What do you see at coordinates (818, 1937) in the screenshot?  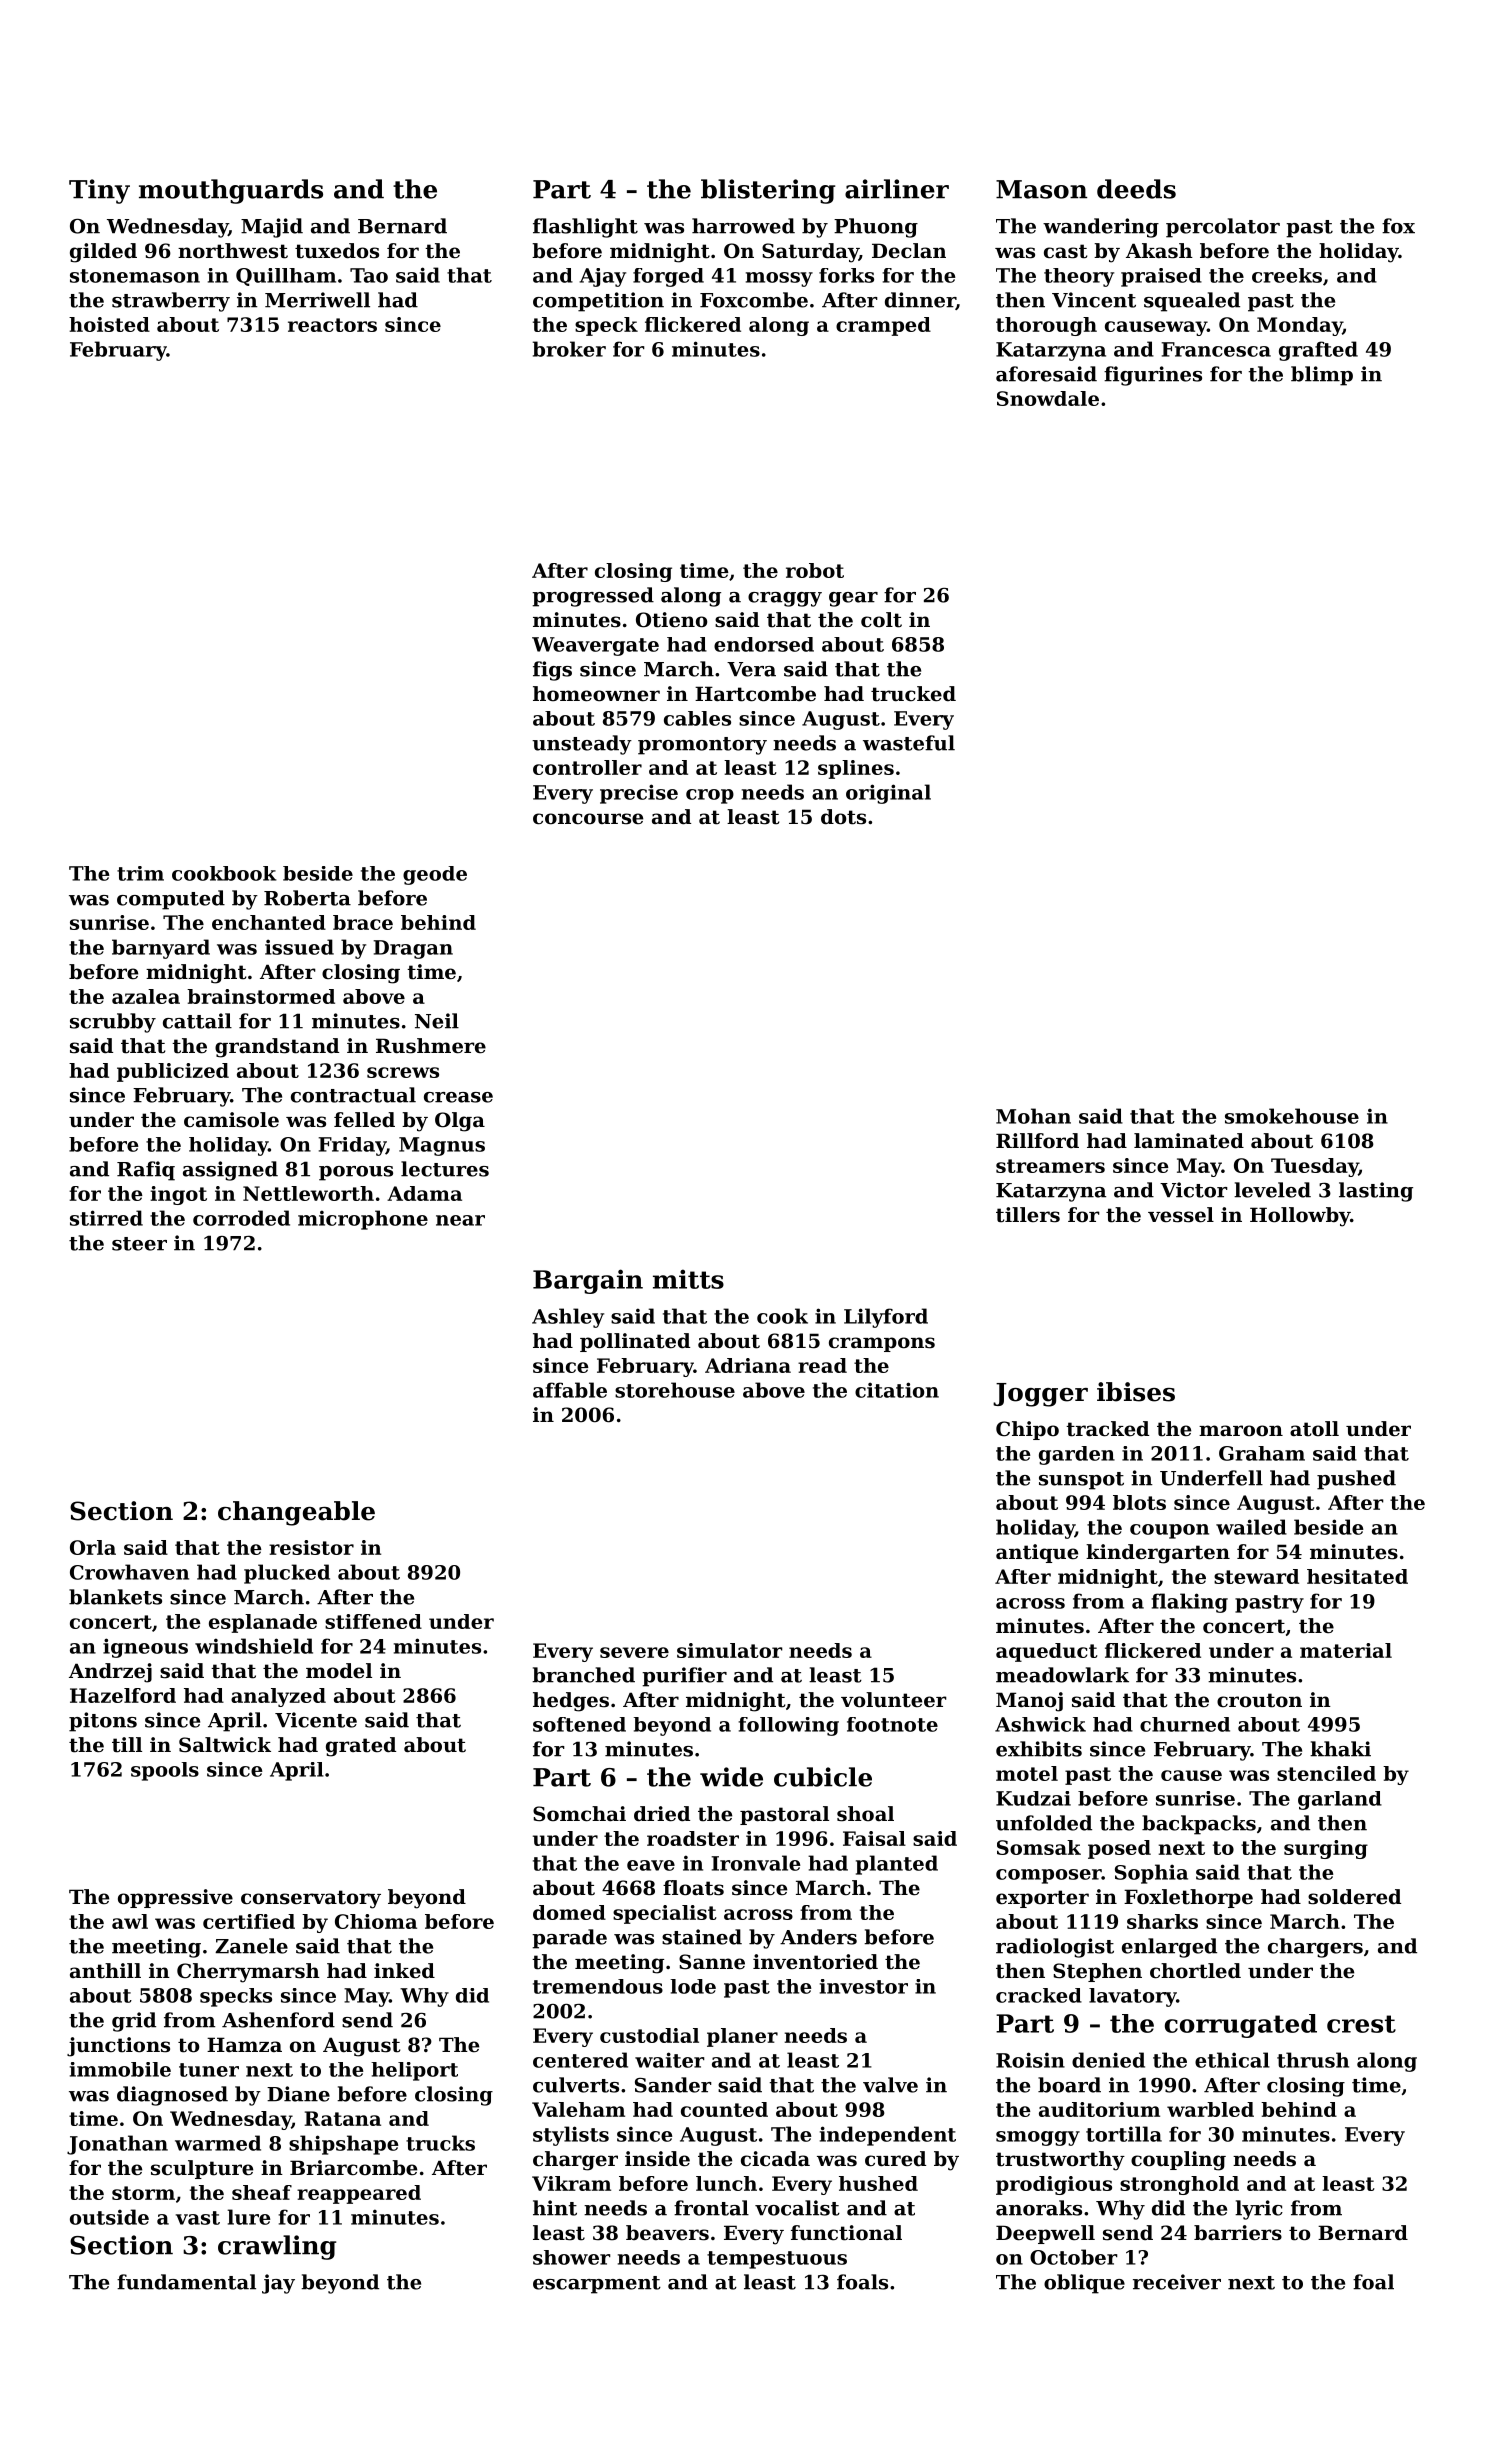 I see `Anders` at bounding box center [818, 1937].
